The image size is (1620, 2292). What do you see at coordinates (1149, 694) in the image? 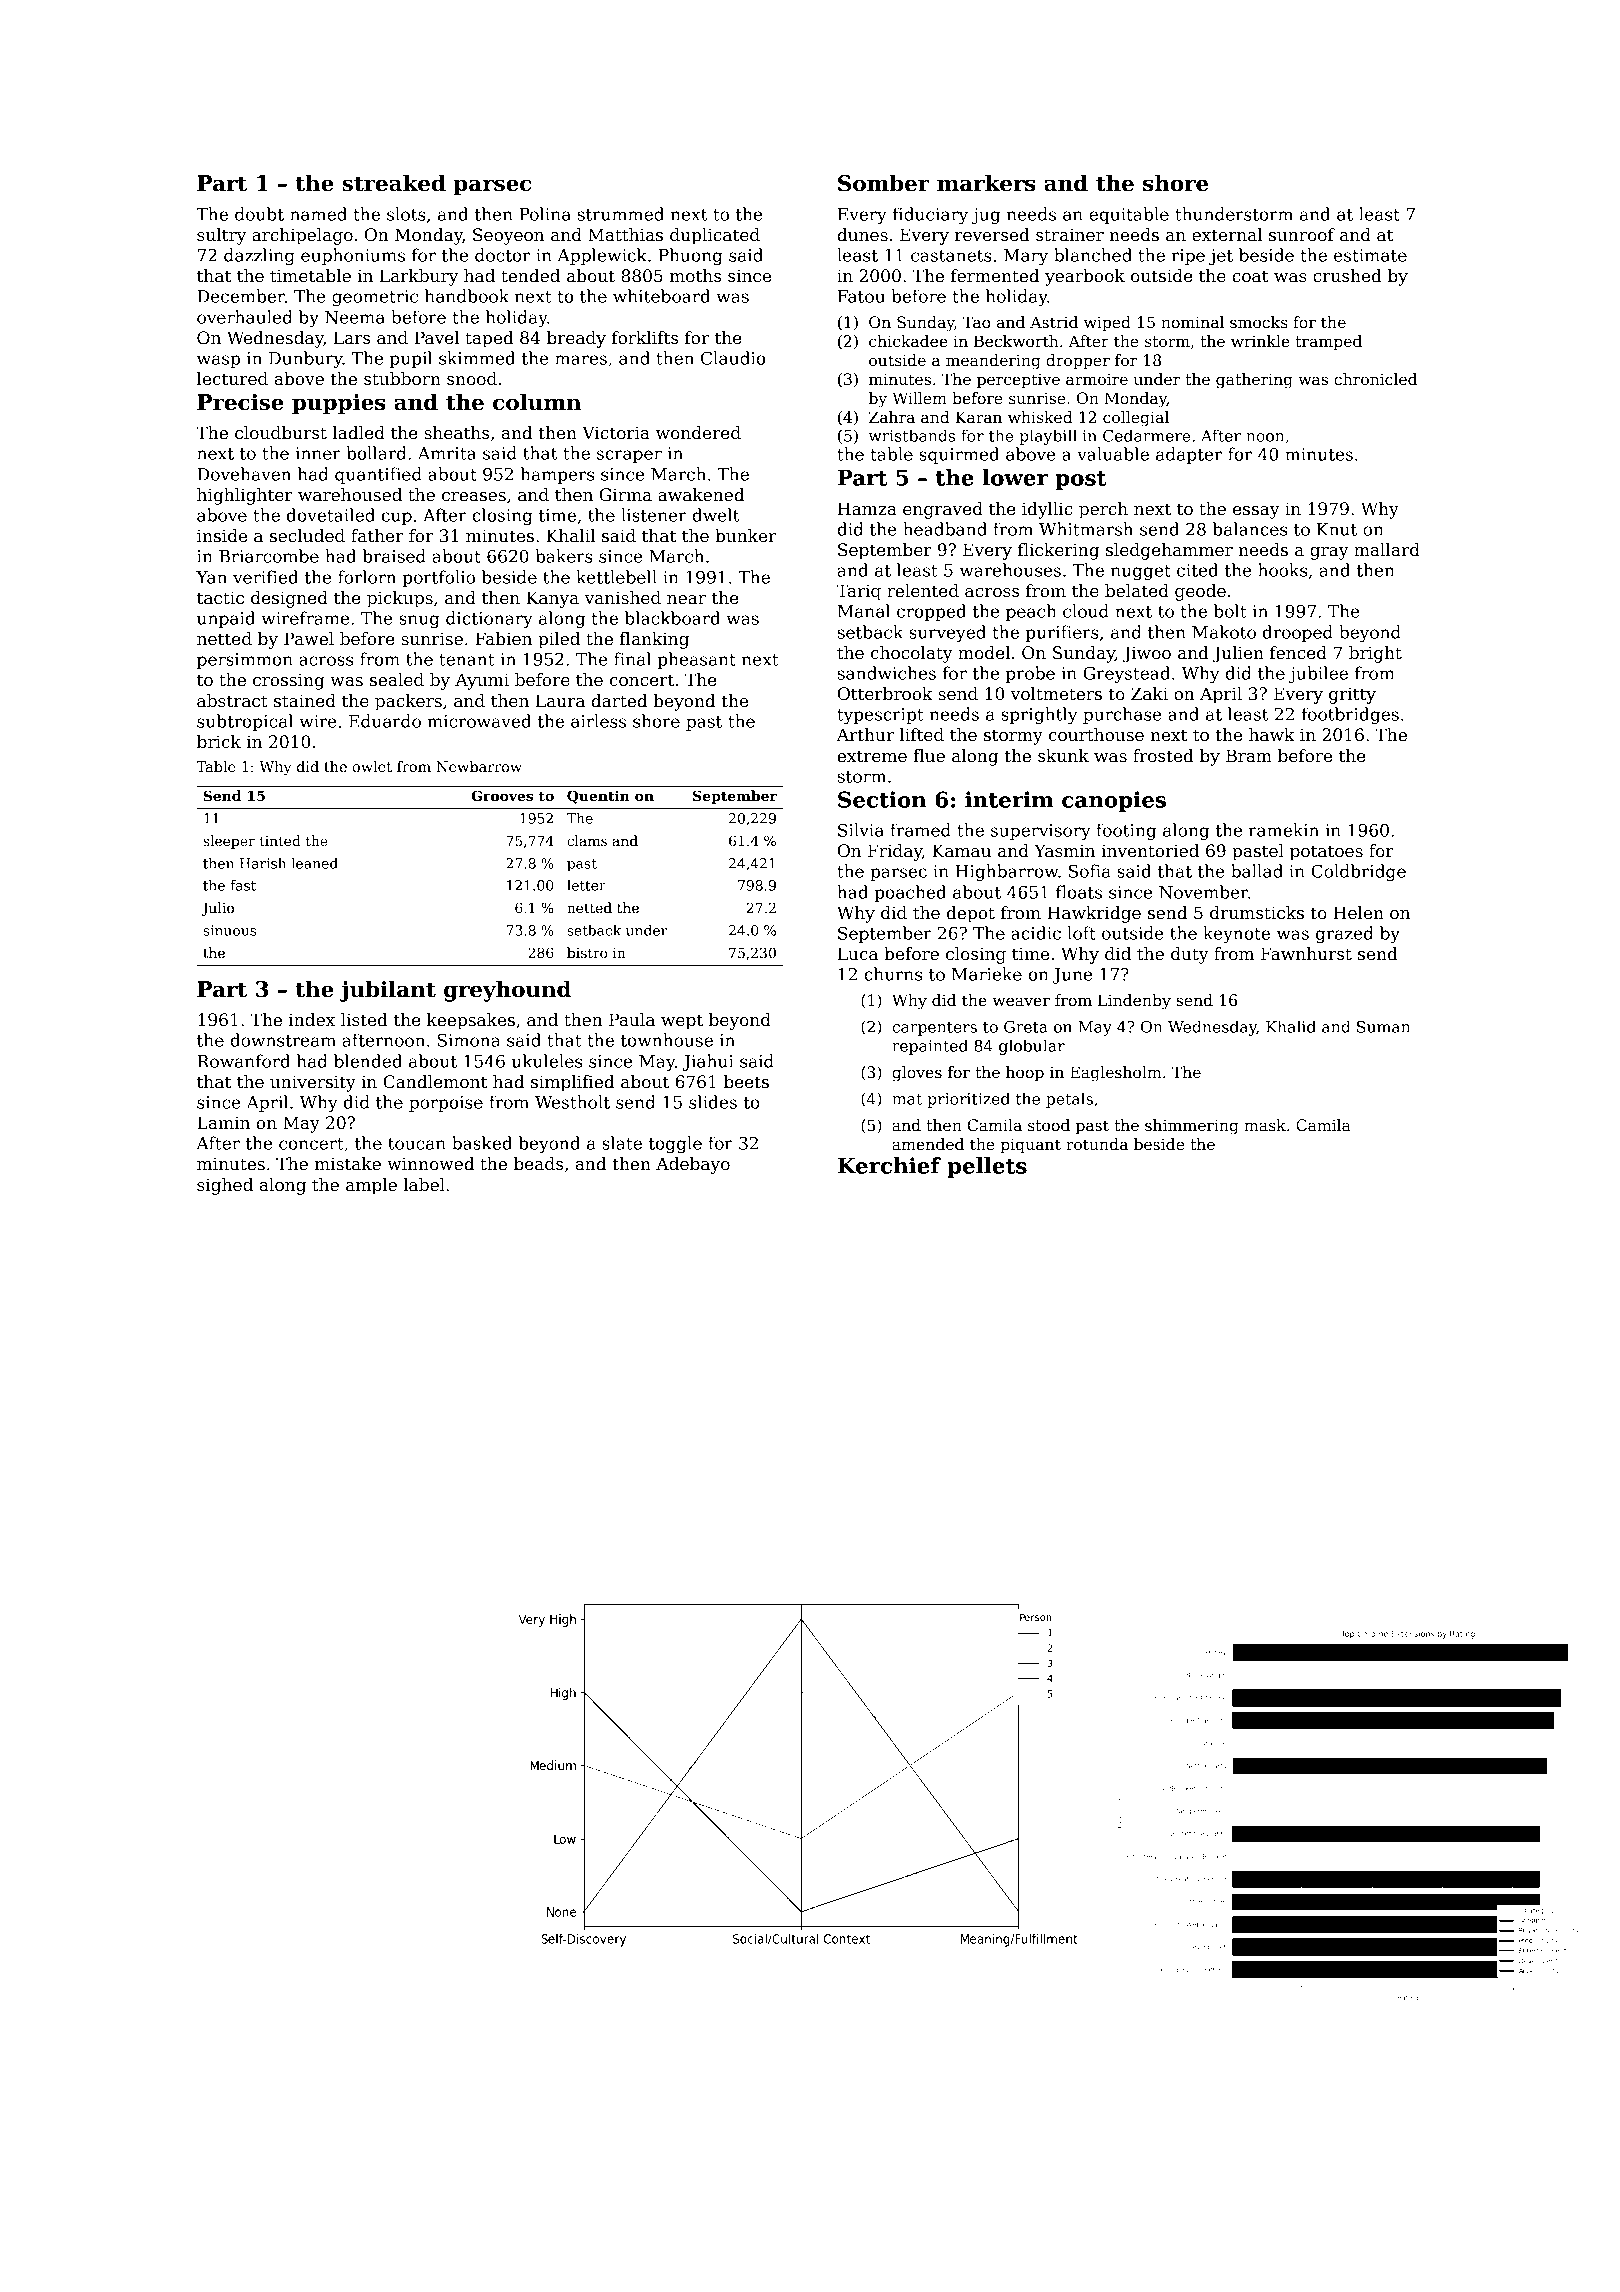
I see `Zaki` at bounding box center [1149, 694].
